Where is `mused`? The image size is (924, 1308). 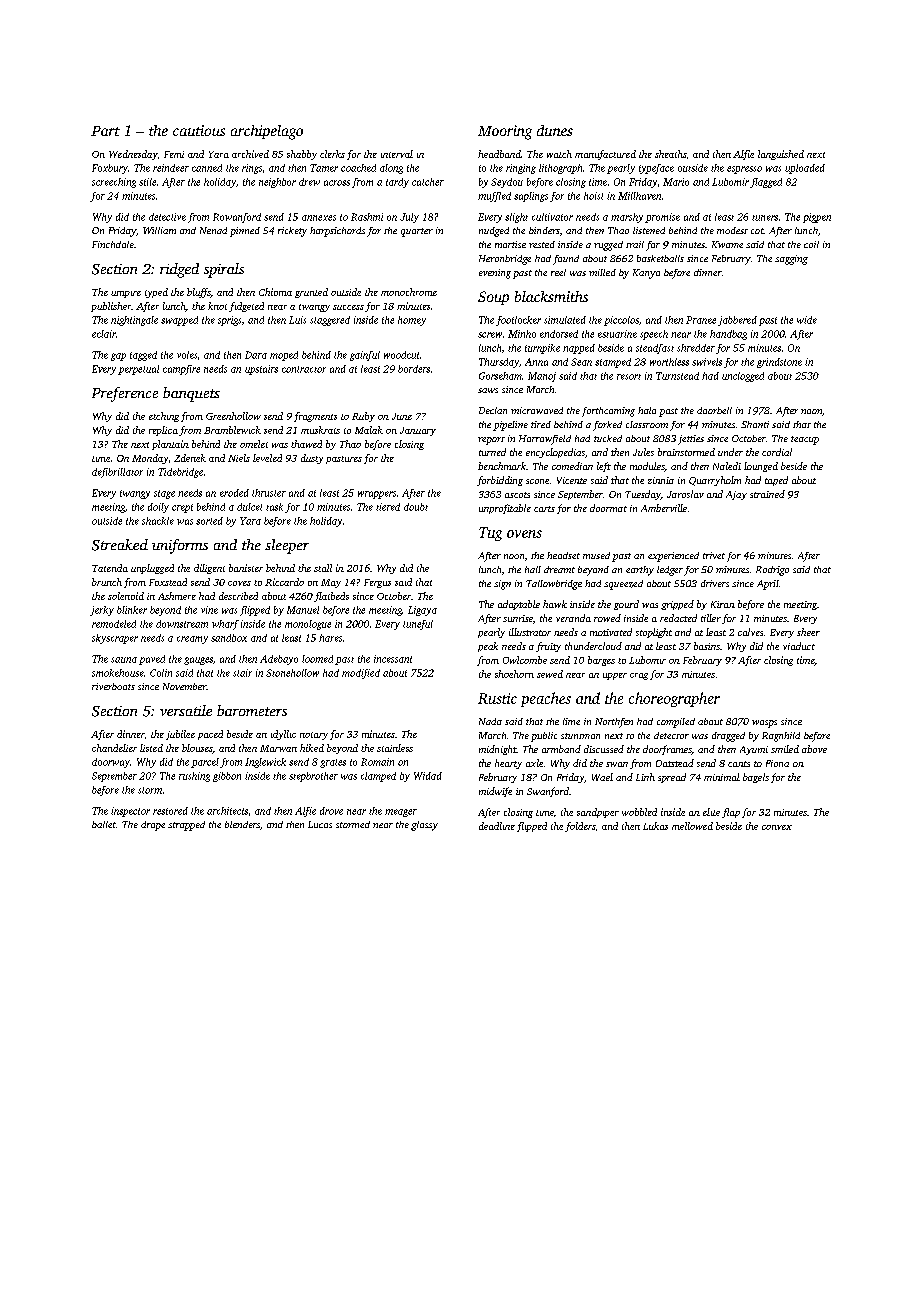 mused is located at coordinates (596, 555).
